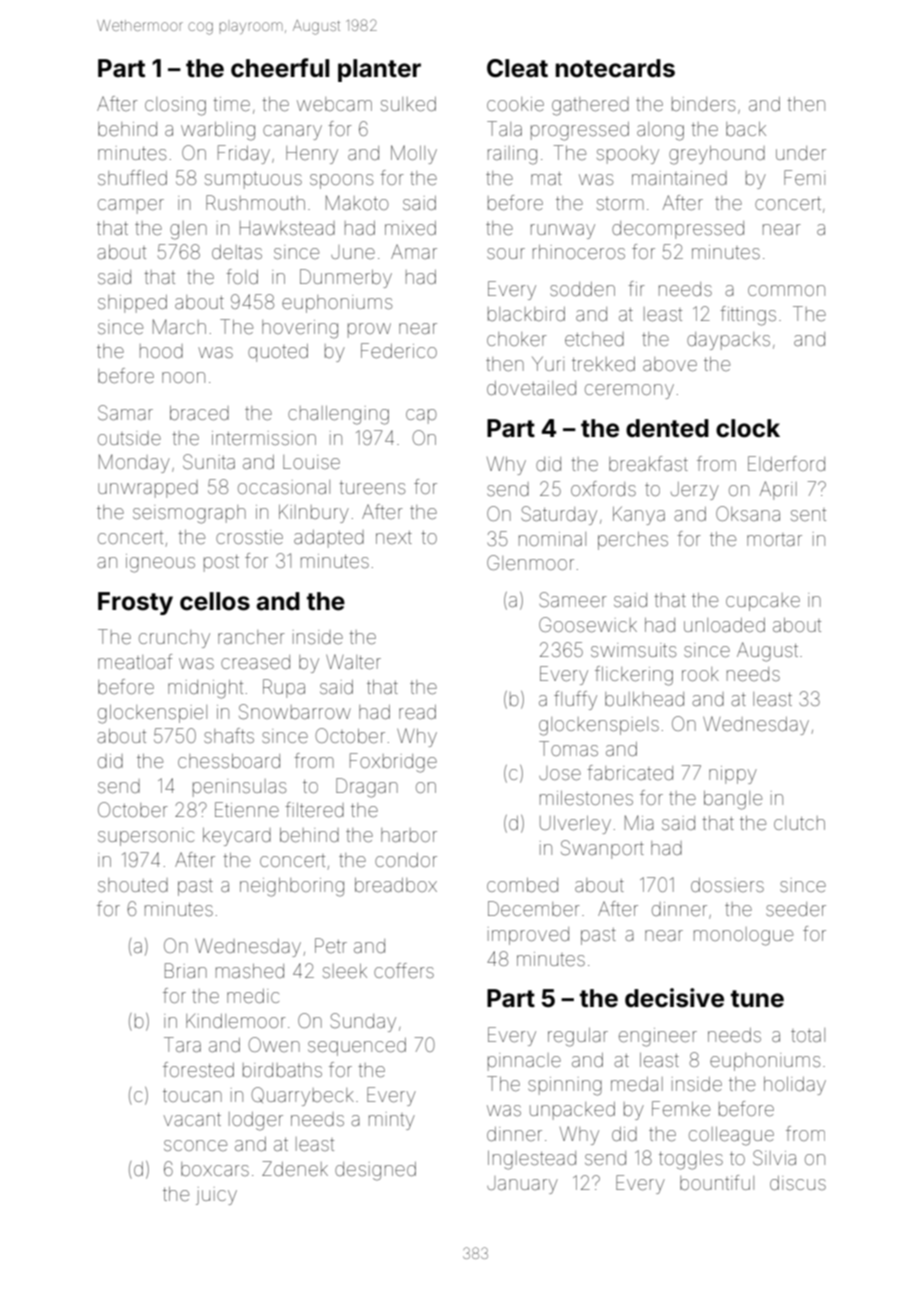 Image resolution: width=924 pixels, height=1314 pixels. What do you see at coordinates (660, 131) in the page?
I see `along` at bounding box center [660, 131].
